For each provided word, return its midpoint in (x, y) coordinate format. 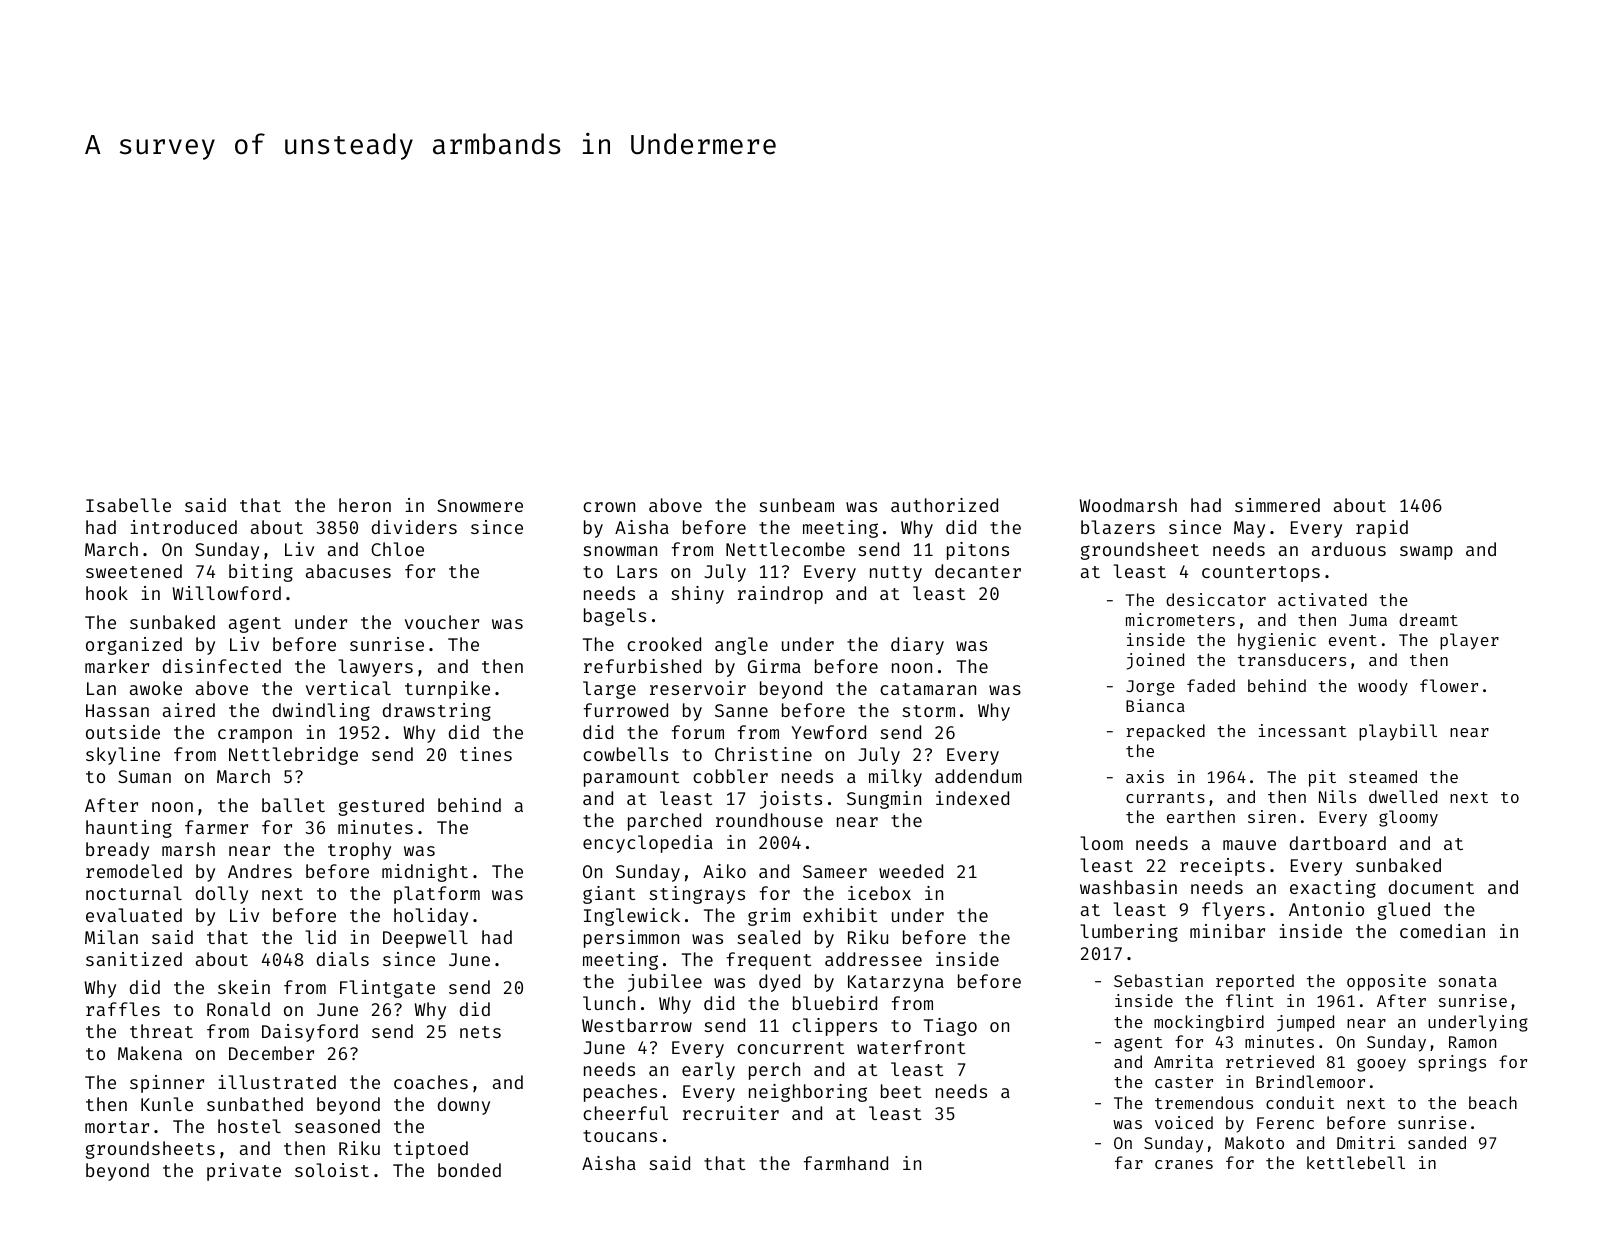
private (244, 1172)
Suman (144, 776)
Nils (1337, 796)
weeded (911, 871)
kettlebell (1356, 1162)
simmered (1277, 505)
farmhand (845, 1163)
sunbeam (796, 505)
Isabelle (128, 505)
